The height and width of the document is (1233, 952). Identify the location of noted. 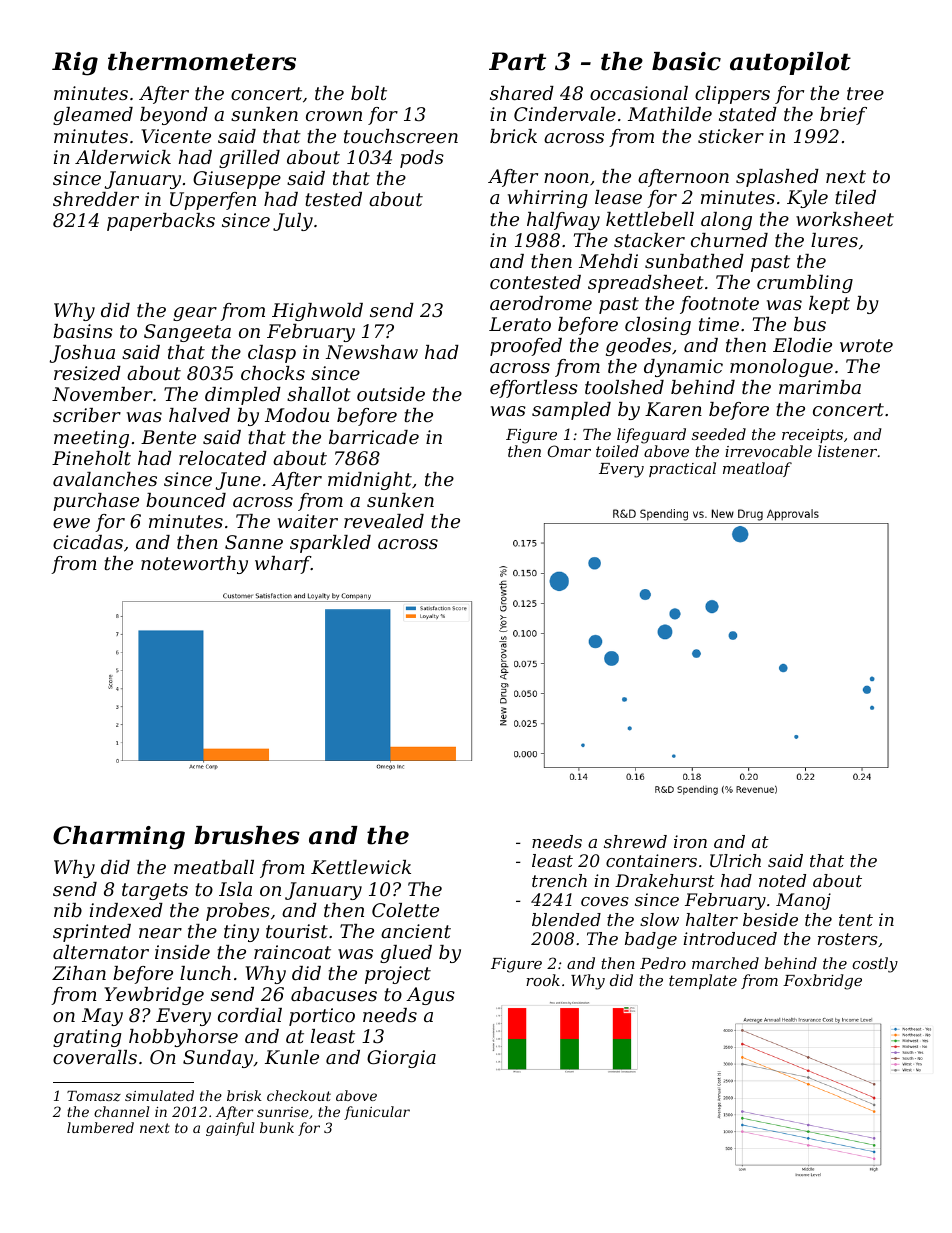
(782, 880).
